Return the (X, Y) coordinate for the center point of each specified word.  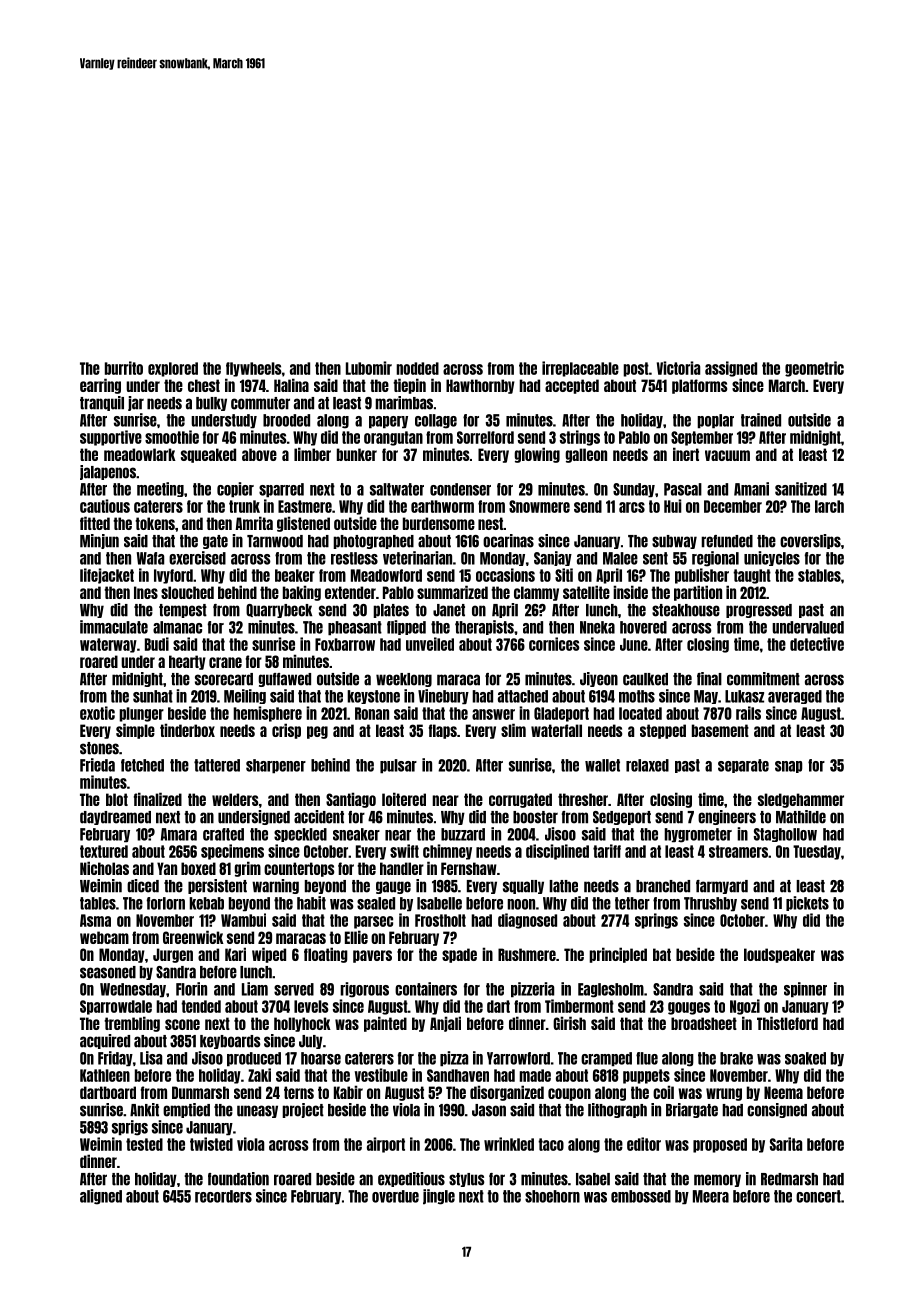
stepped (663, 731)
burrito (124, 368)
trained (761, 420)
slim (513, 730)
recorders (223, 1196)
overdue (395, 1196)
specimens (232, 852)
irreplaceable (580, 369)
